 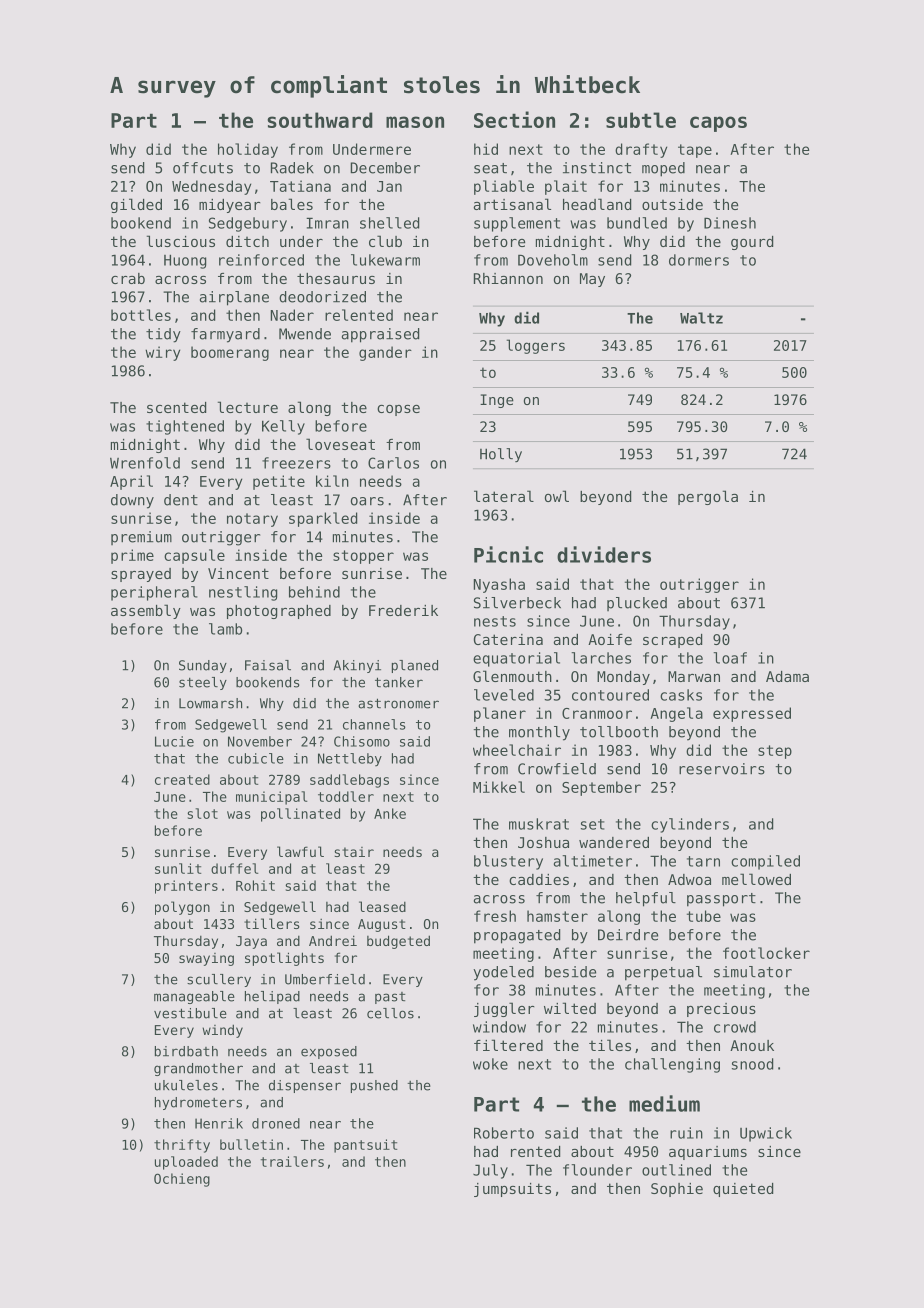 I want to click on larches, so click(x=601, y=658).
